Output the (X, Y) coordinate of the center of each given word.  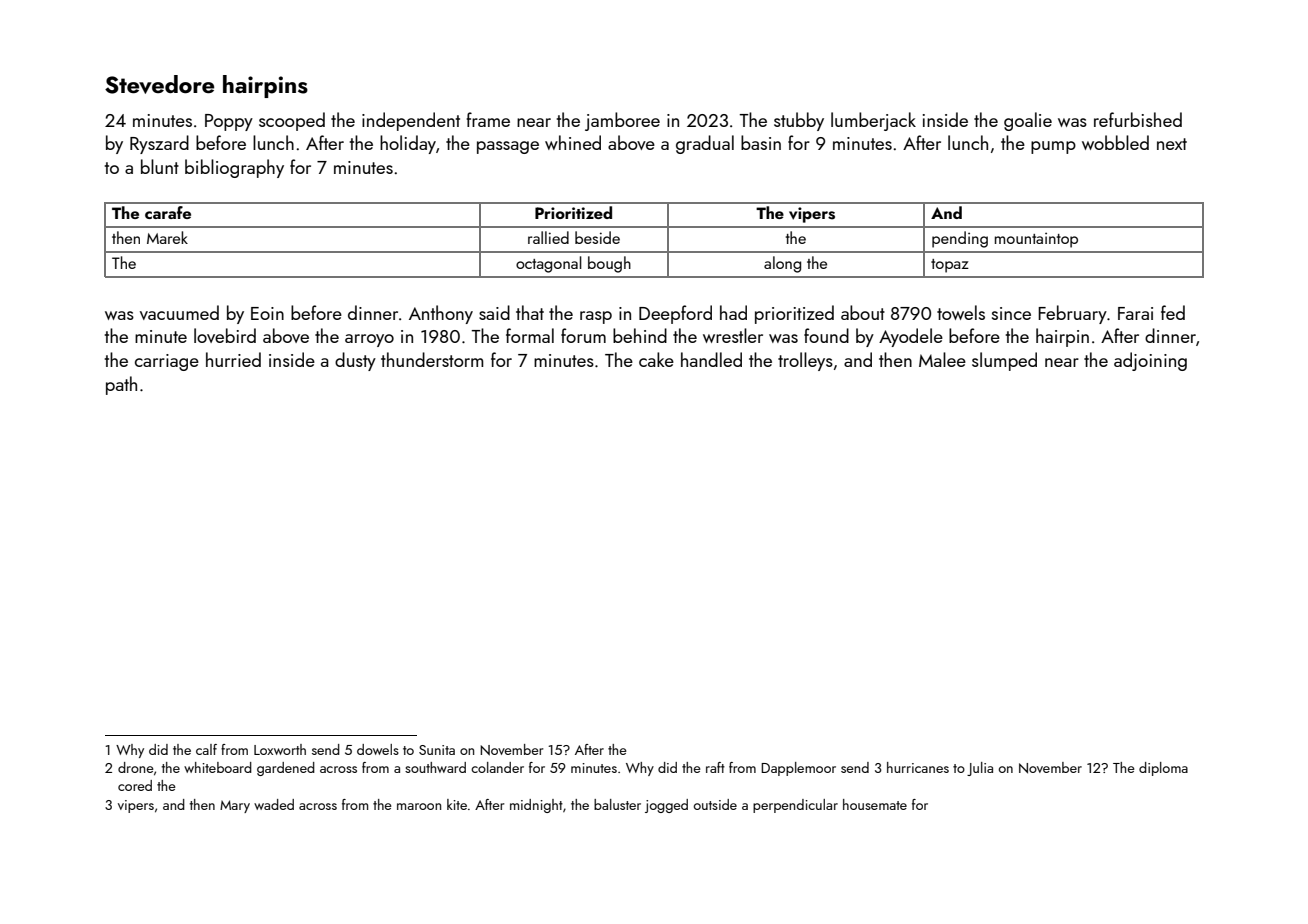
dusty (355, 361)
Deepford (675, 314)
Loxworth (280, 749)
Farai (1135, 313)
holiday (408, 144)
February (1072, 314)
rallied (548, 237)
